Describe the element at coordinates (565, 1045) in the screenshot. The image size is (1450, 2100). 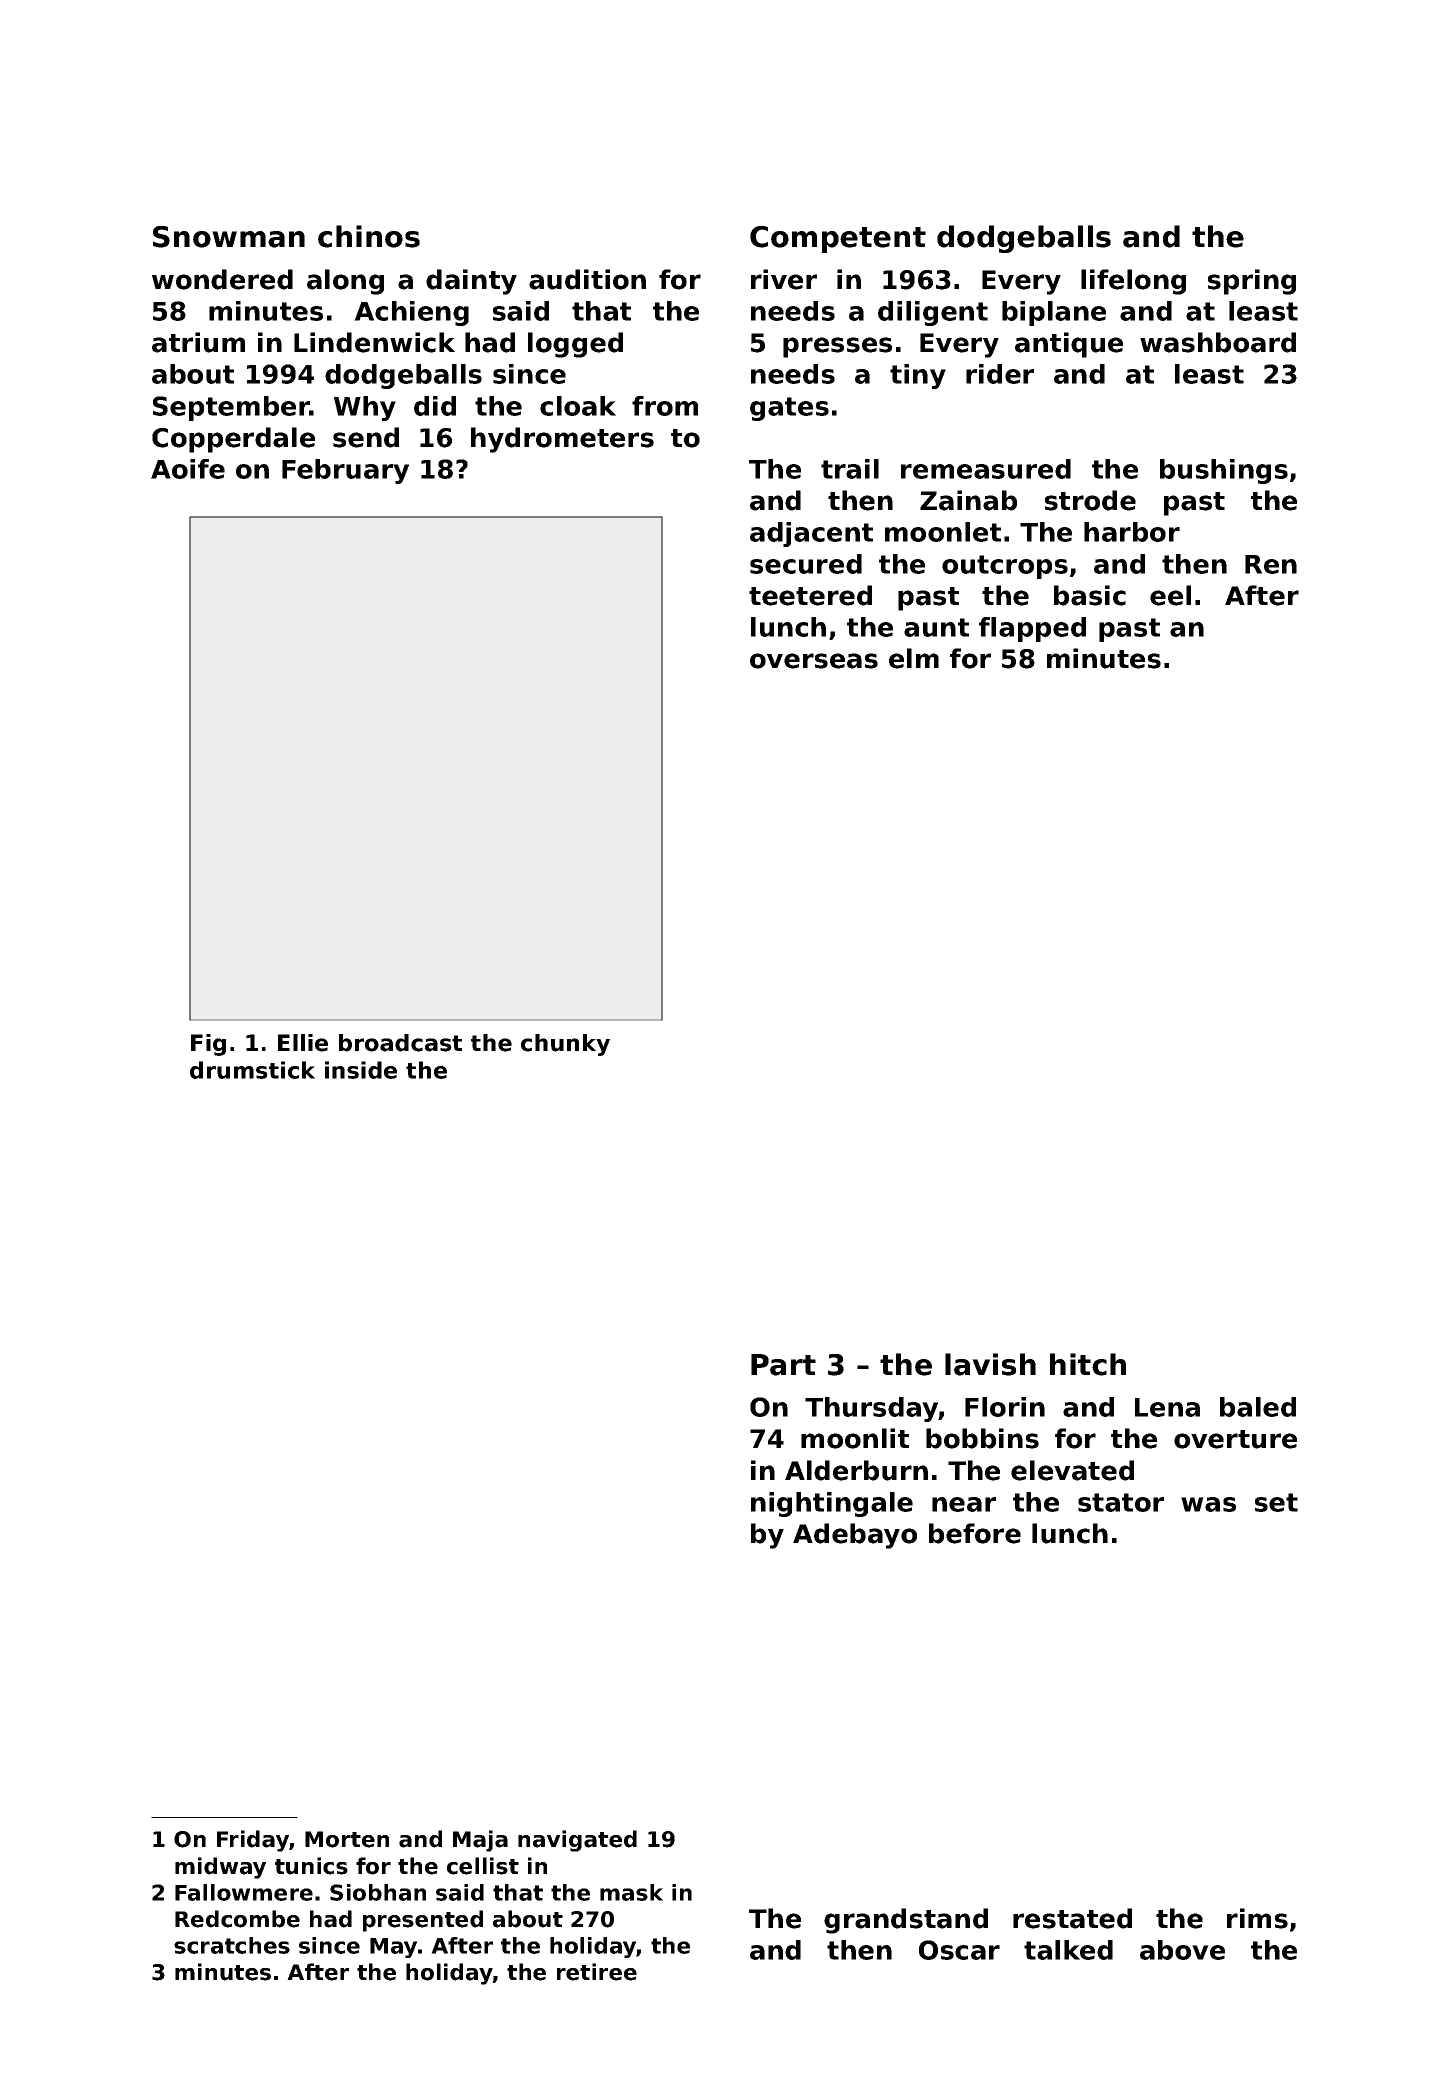
I see `chunky` at that location.
